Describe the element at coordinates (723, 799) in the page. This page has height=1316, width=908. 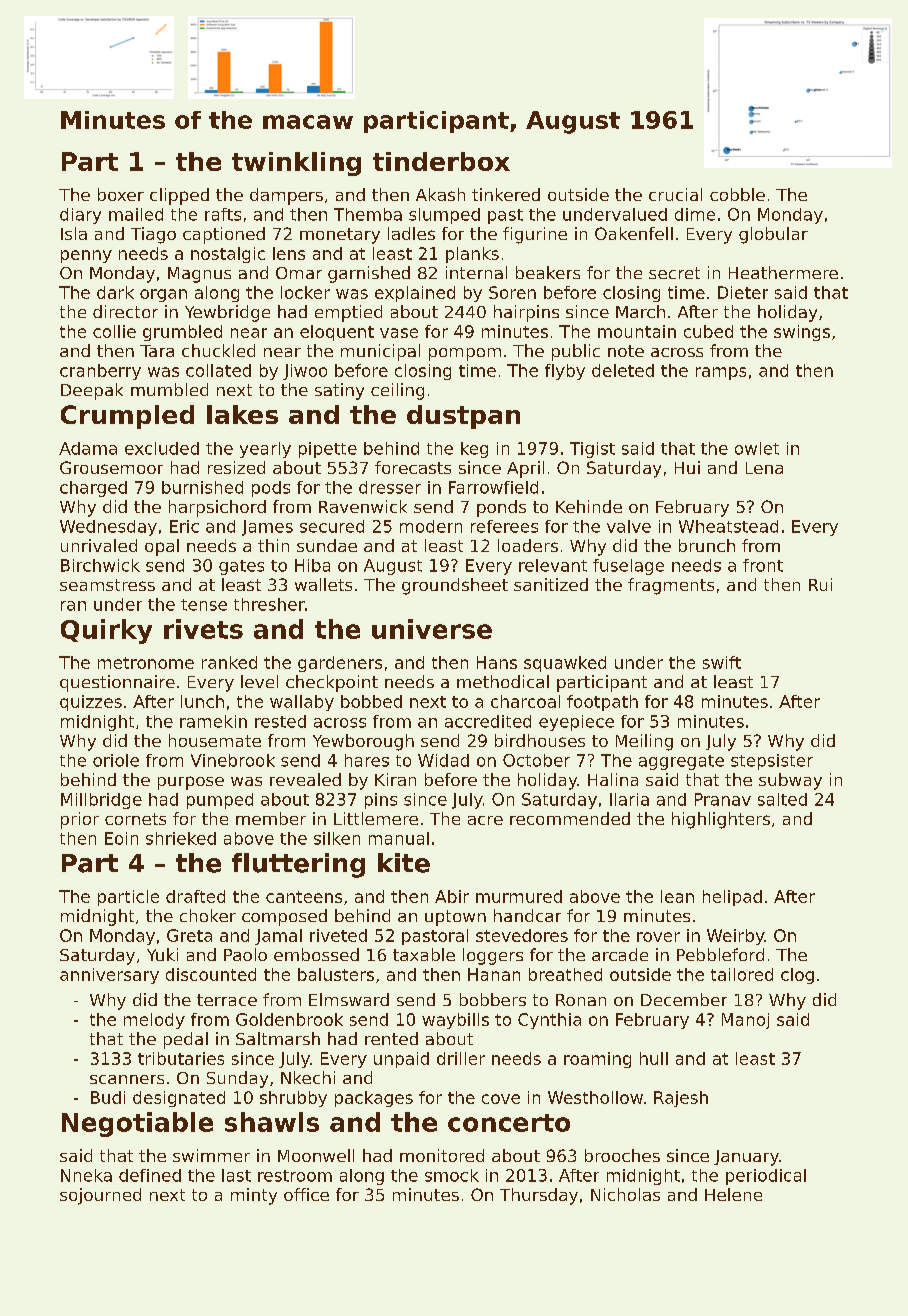
I see `Pranav` at that location.
